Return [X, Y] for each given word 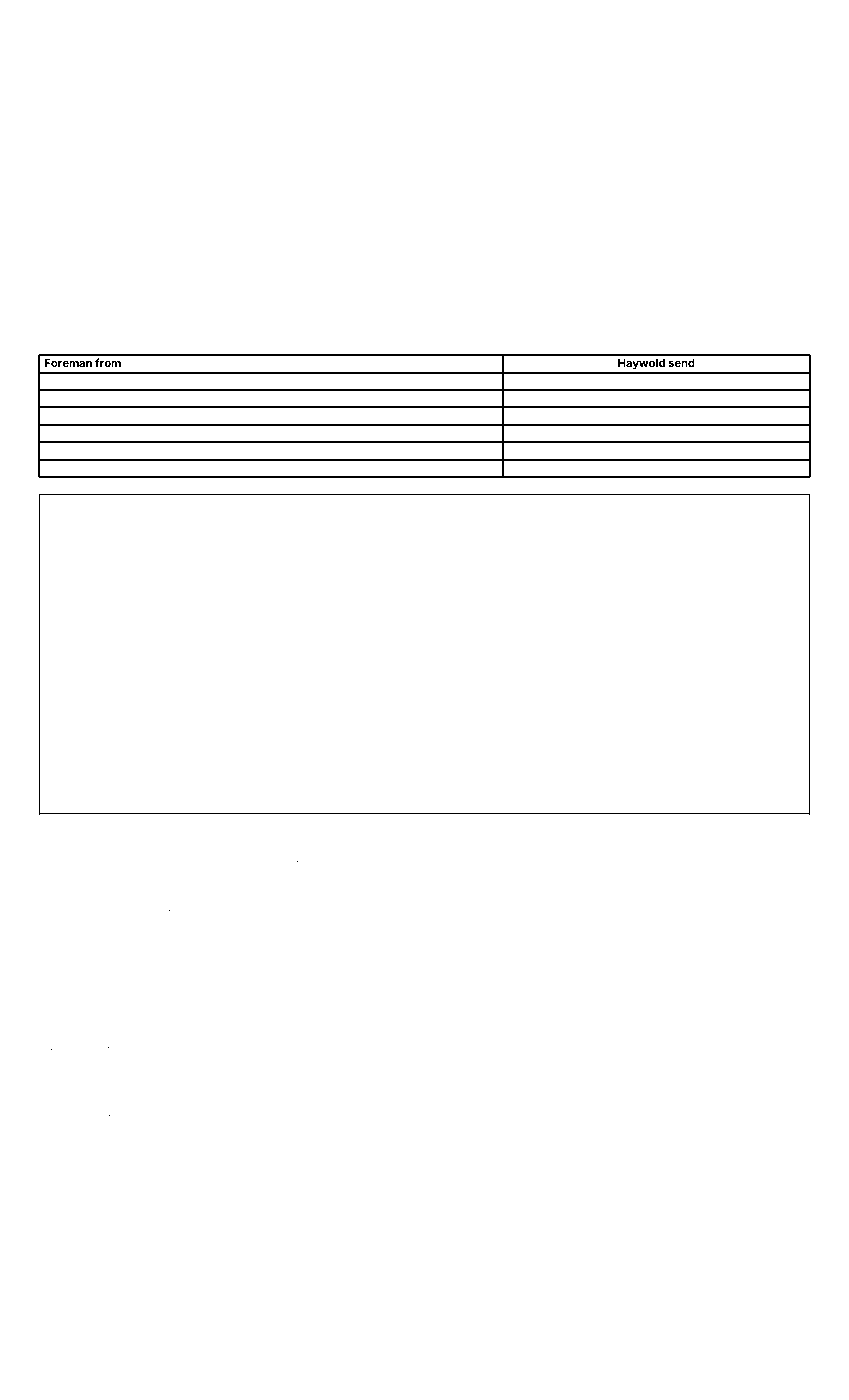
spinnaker [94, 118]
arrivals [91, 1182]
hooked [110, 433]
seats [601, 875]
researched [415, 117]
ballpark [351, 826]
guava [698, 119]
